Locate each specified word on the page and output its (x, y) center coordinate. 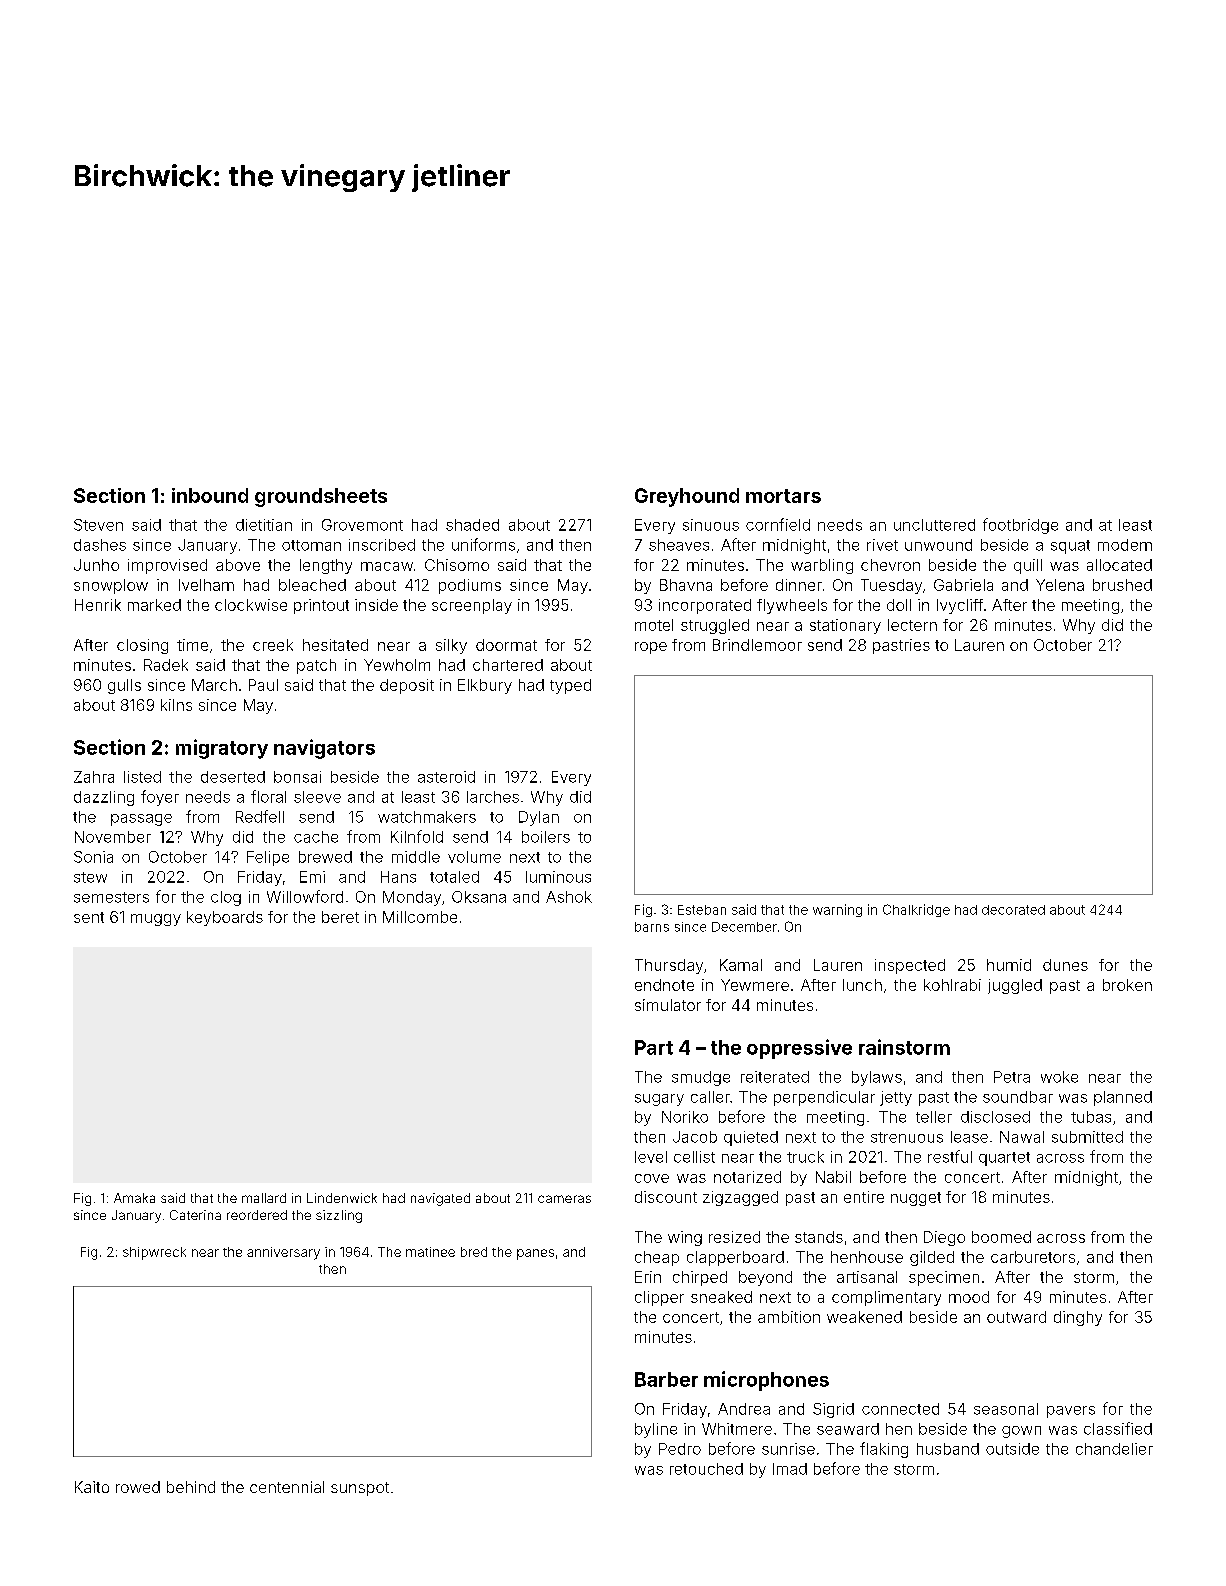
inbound (210, 495)
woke (1059, 1077)
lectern (912, 625)
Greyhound (687, 497)
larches (493, 797)
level (651, 1157)
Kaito (92, 1487)
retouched (706, 1469)
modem (1125, 545)
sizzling (339, 1216)
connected (900, 1409)
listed (142, 777)
